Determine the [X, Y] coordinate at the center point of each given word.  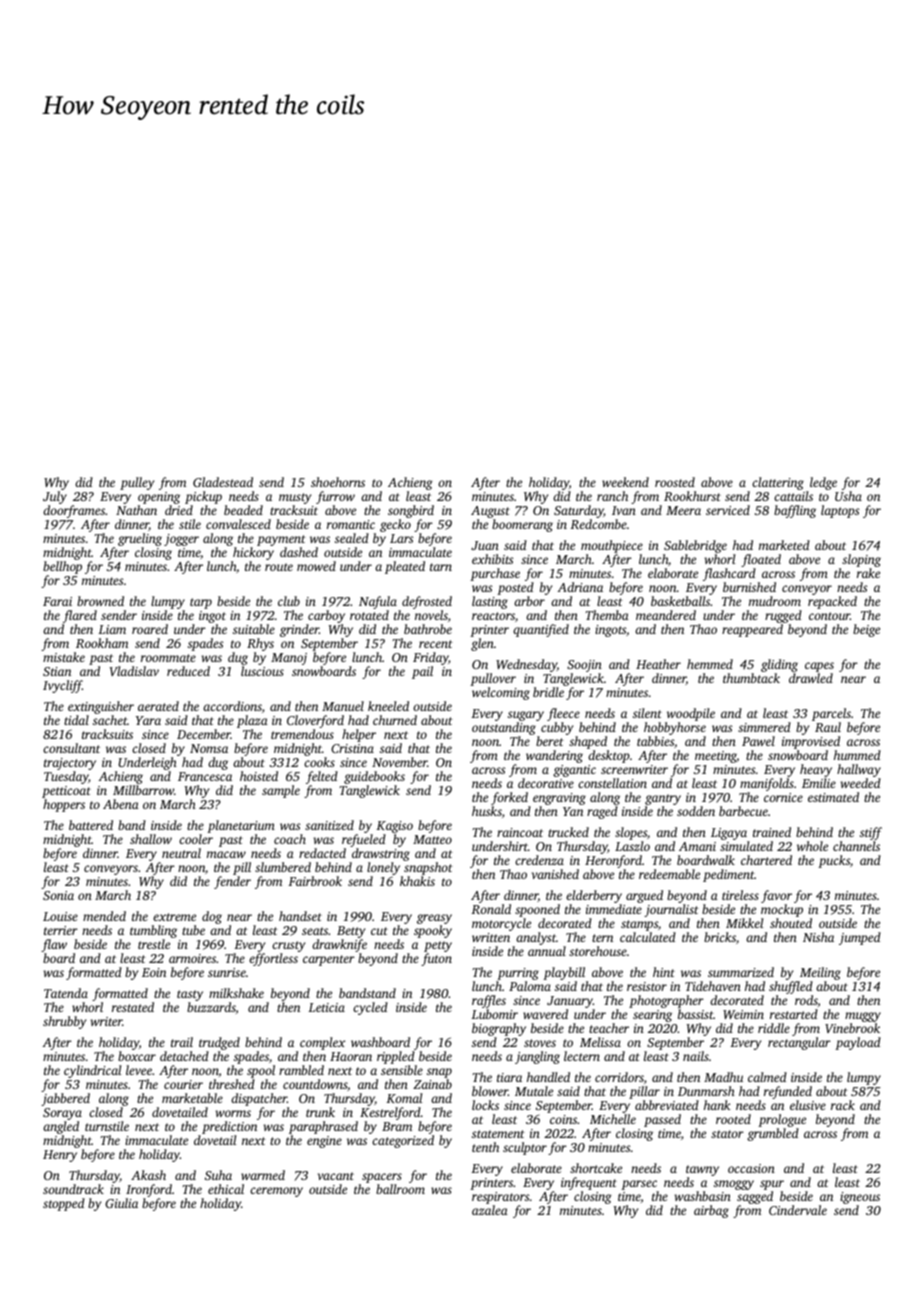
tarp [201, 603]
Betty [351, 932]
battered [91, 825]
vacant [336, 1176]
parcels [831, 714]
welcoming [501, 693]
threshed [232, 1084]
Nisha [818, 937]
